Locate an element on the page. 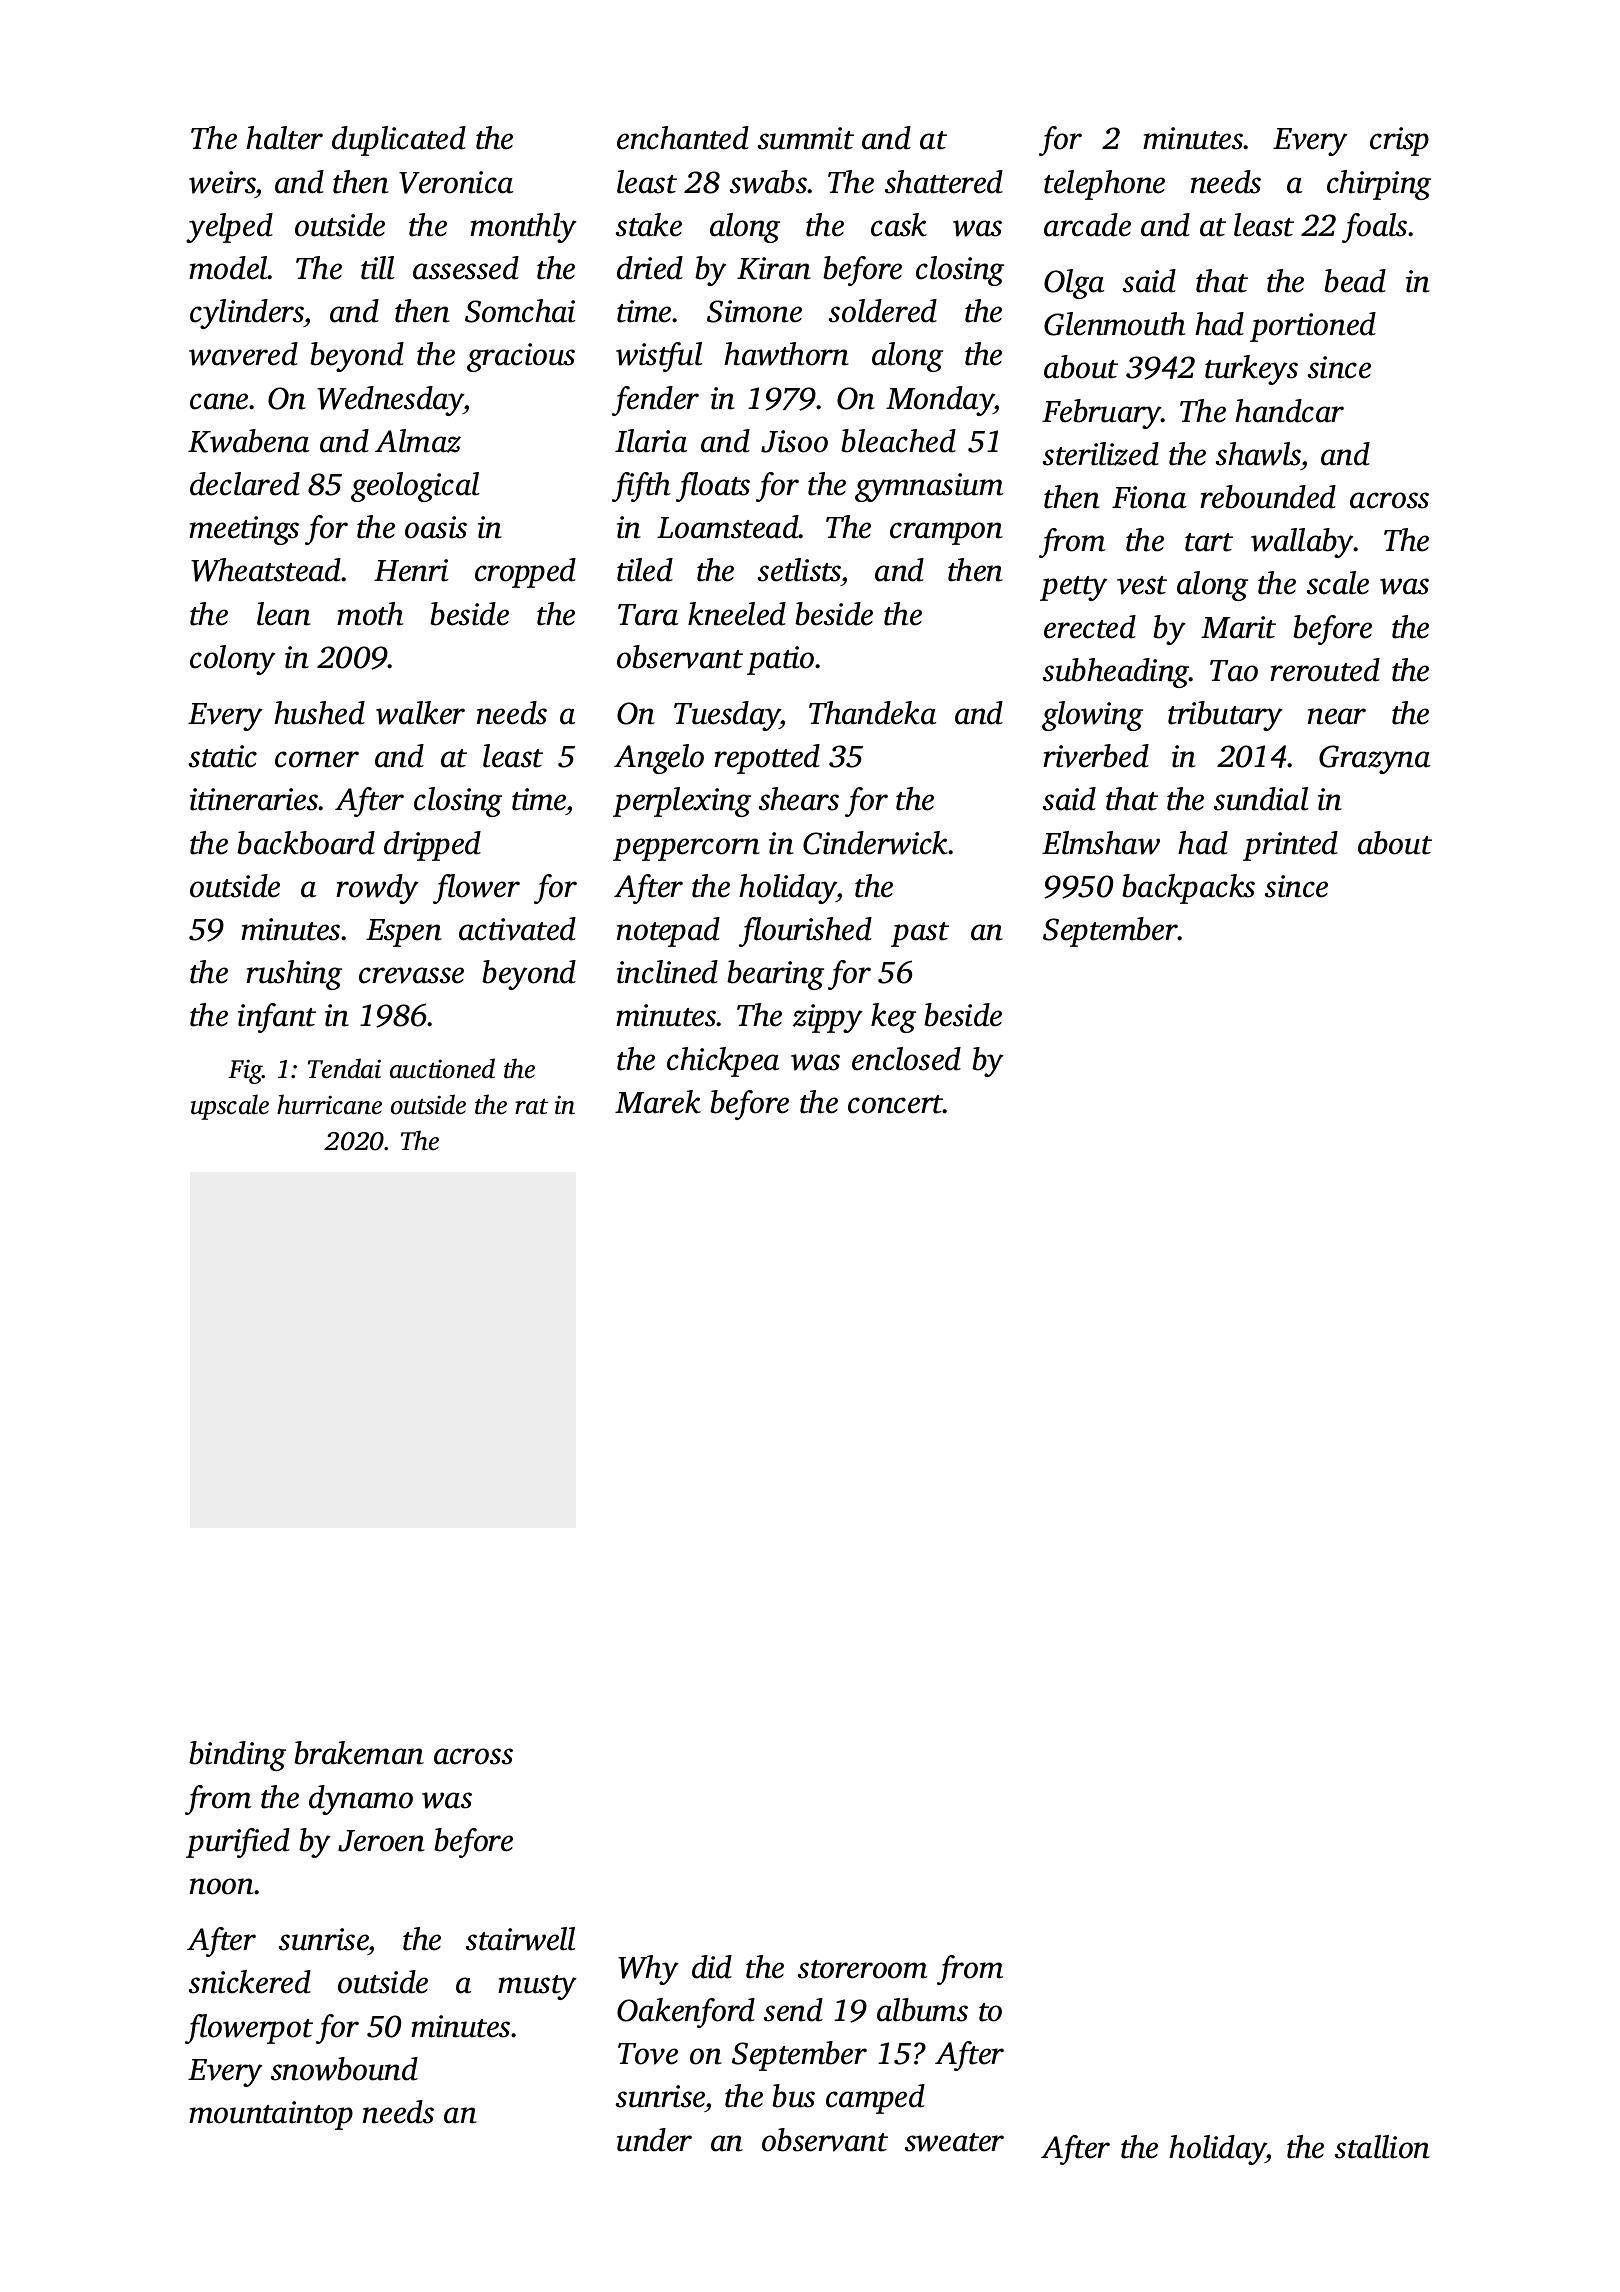 The height and width of the page is (2292, 1620). inclined is located at coordinates (667, 972).
